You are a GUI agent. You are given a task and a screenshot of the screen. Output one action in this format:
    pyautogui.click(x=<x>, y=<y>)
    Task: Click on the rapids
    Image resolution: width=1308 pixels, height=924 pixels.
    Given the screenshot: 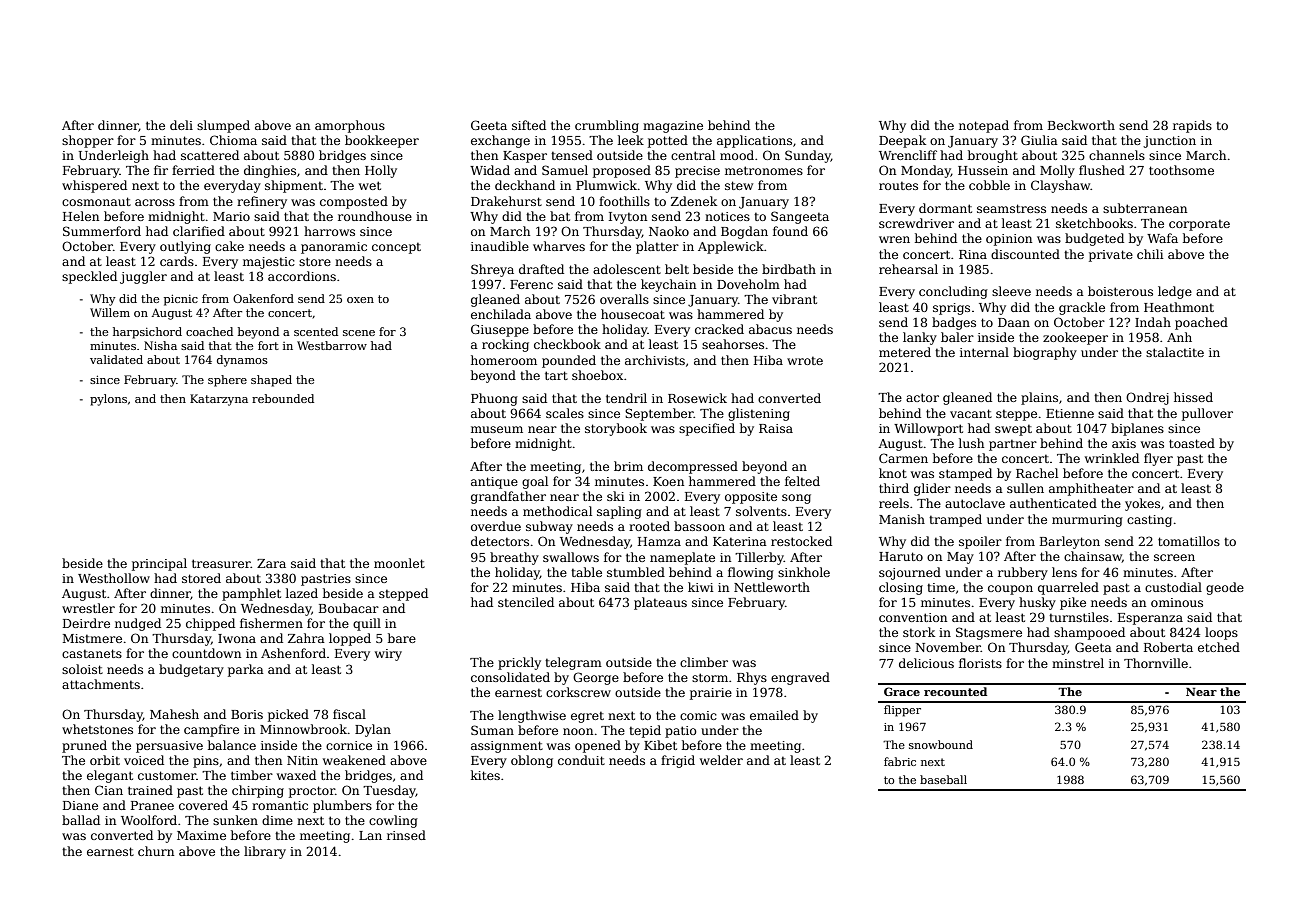 What is the action you would take?
    pyautogui.click(x=1192, y=126)
